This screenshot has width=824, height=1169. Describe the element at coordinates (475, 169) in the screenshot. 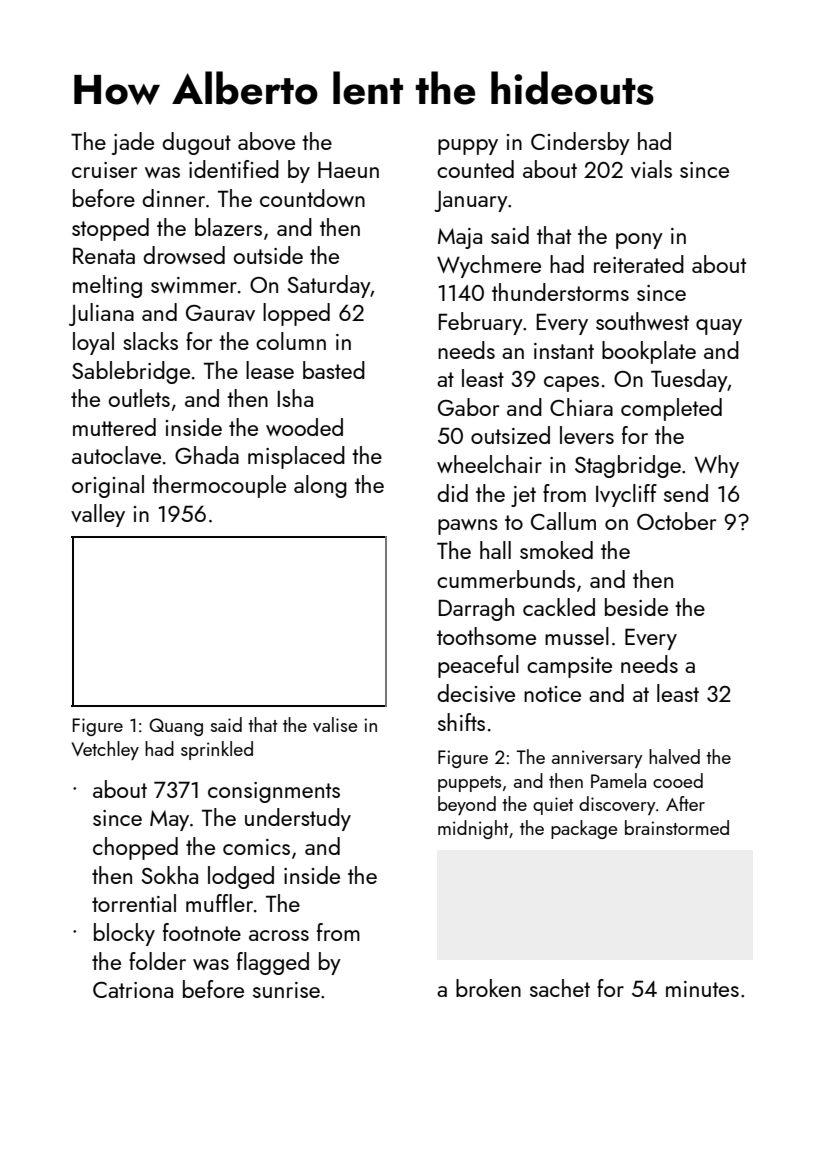

I see `counted` at that location.
